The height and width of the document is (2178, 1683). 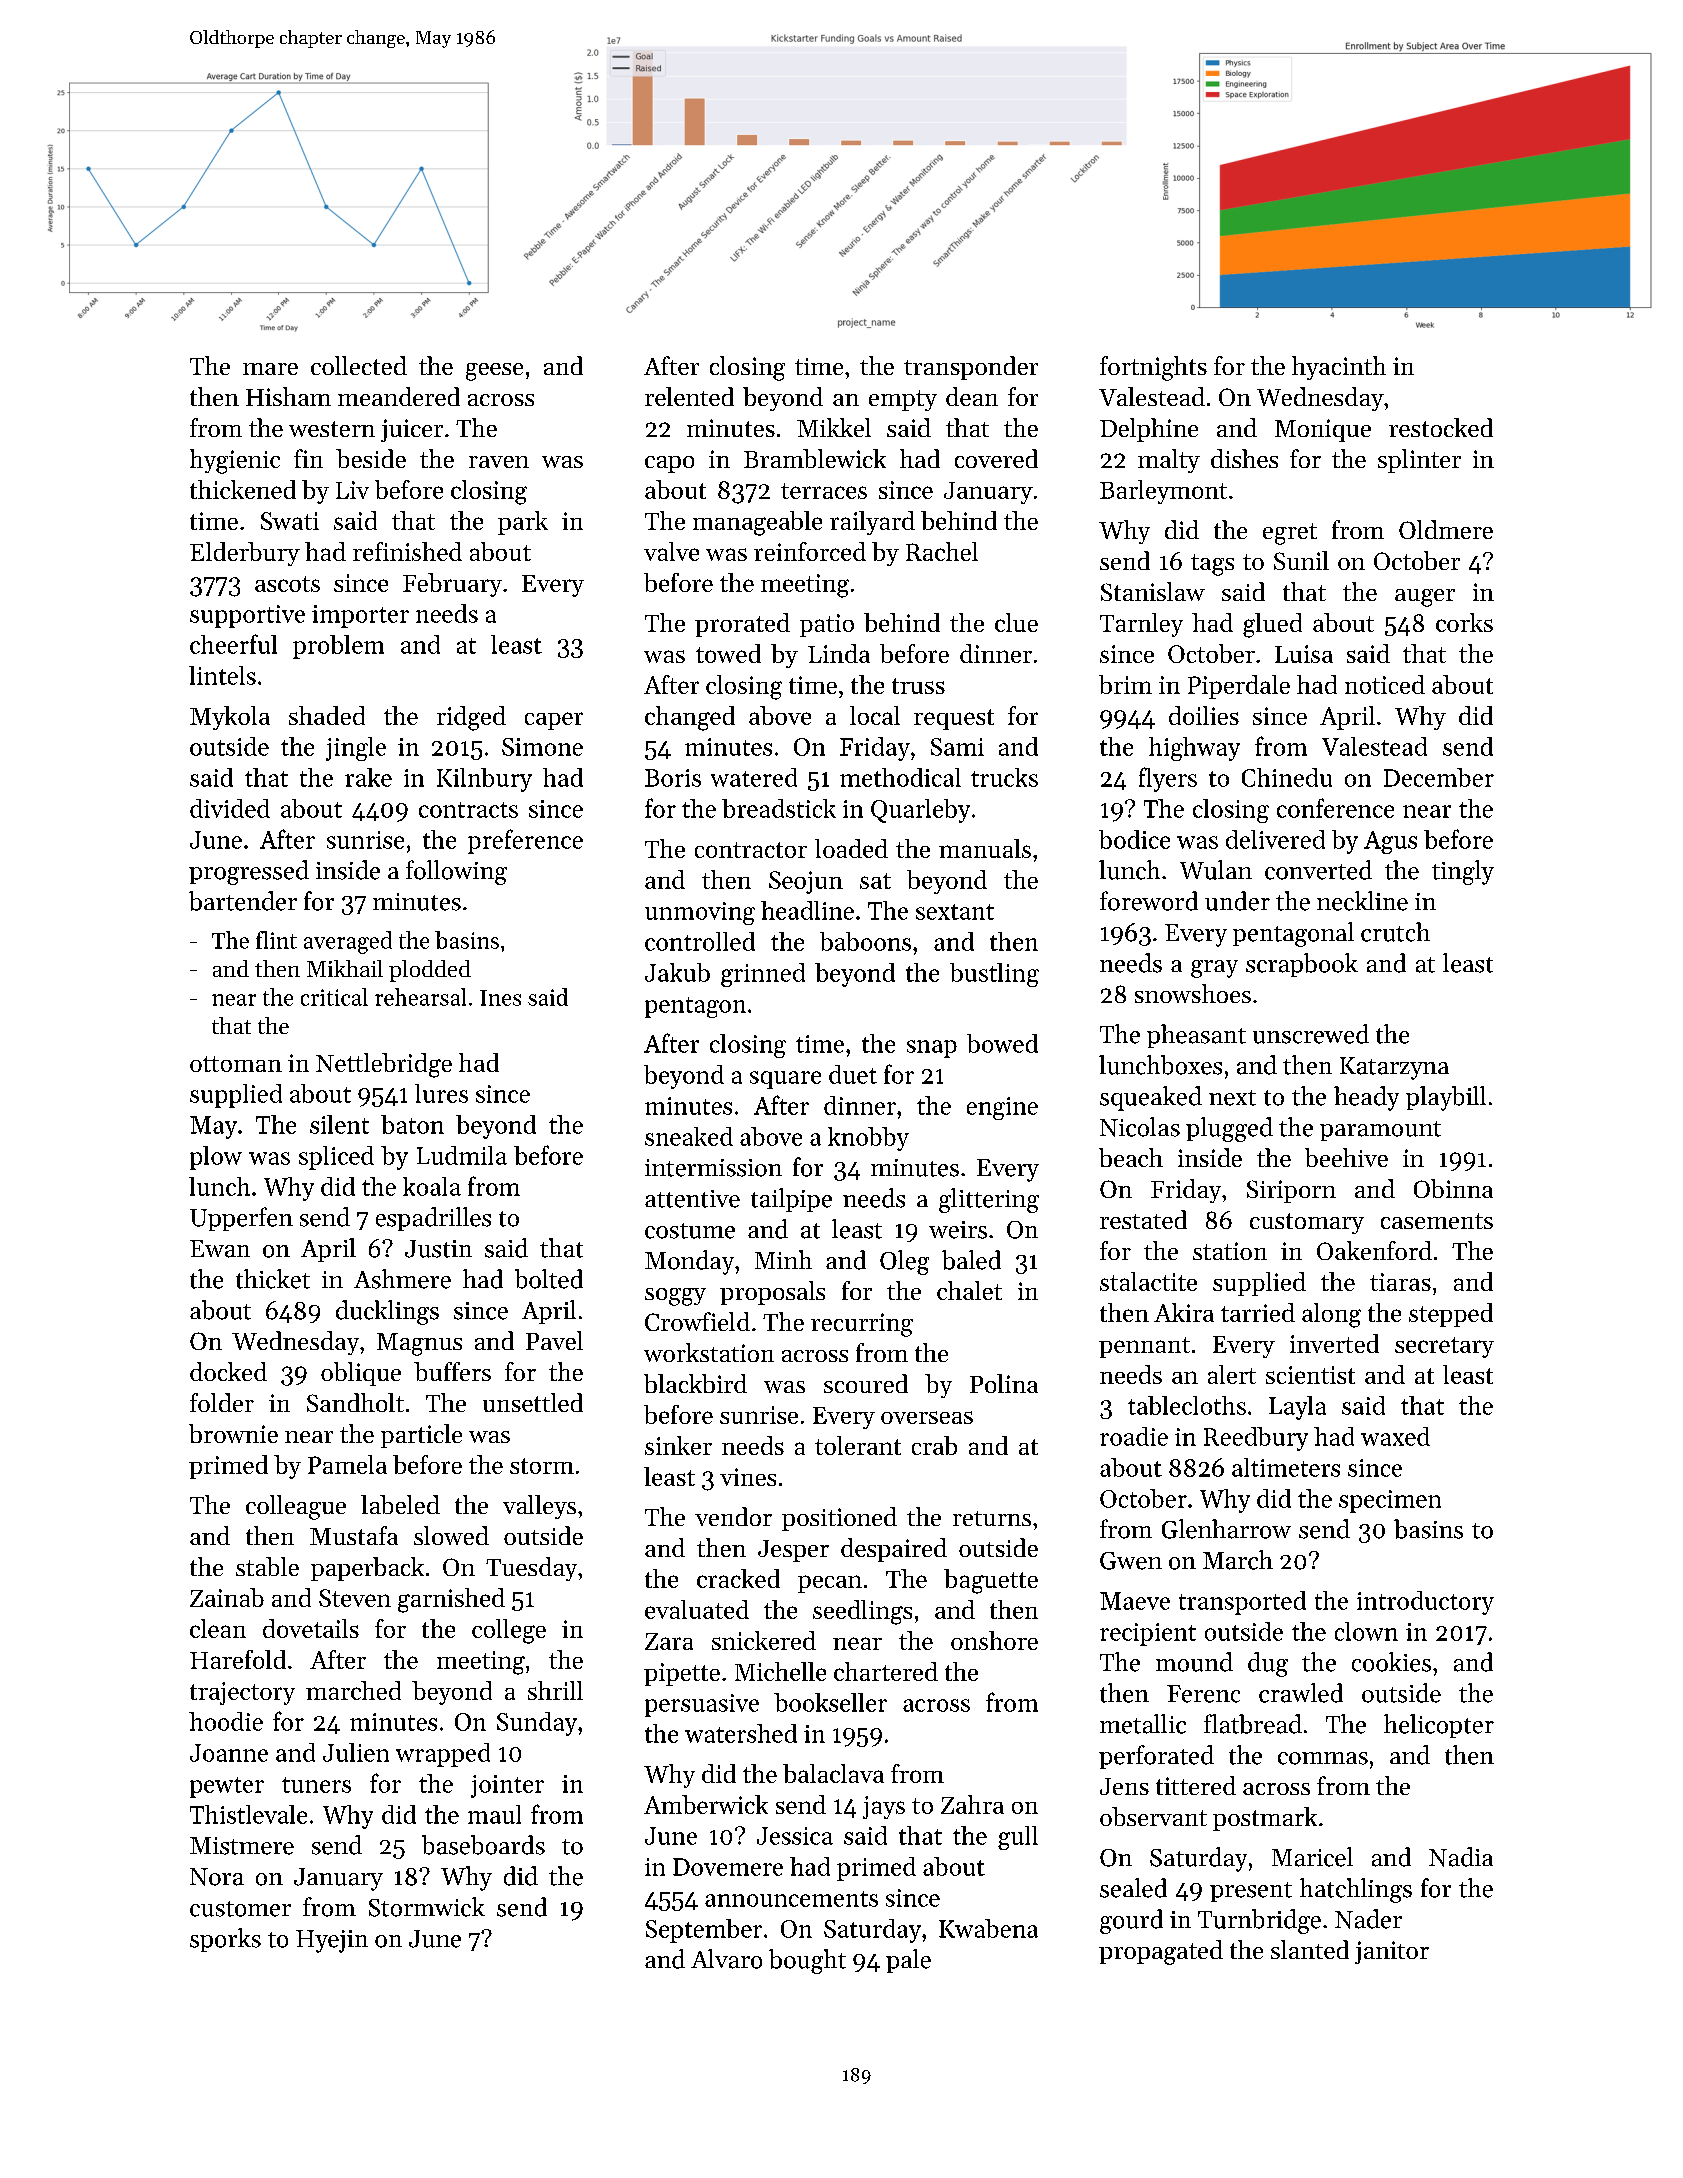 I want to click on Boris, so click(x=673, y=778).
